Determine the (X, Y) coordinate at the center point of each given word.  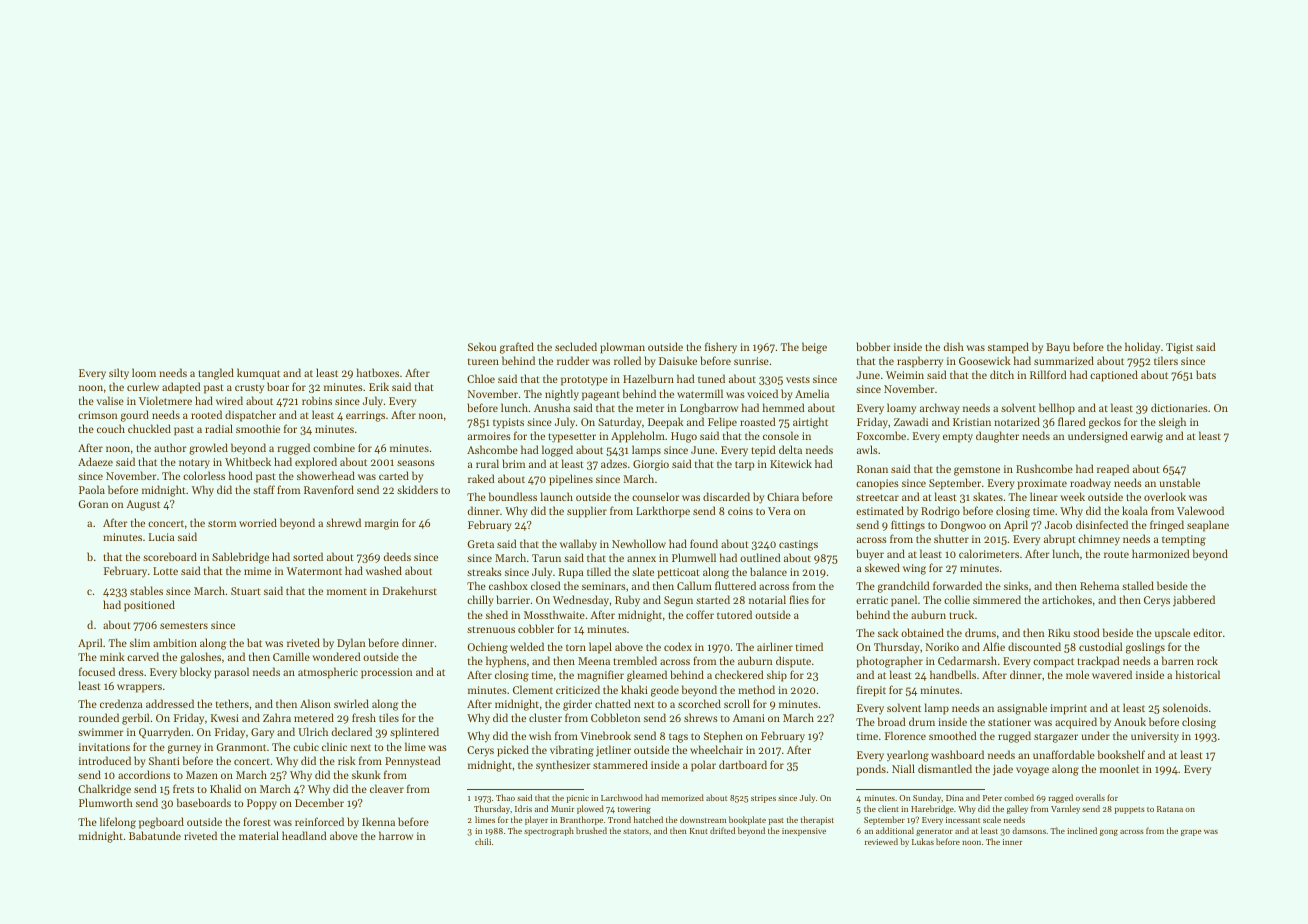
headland (304, 835)
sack (888, 632)
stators (636, 831)
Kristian (972, 422)
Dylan (351, 644)
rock (1207, 660)
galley (1017, 809)
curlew (143, 386)
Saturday (620, 423)
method (756, 689)
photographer (890, 662)
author (170, 447)
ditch (1002, 374)
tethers (232, 703)
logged (557, 451)
